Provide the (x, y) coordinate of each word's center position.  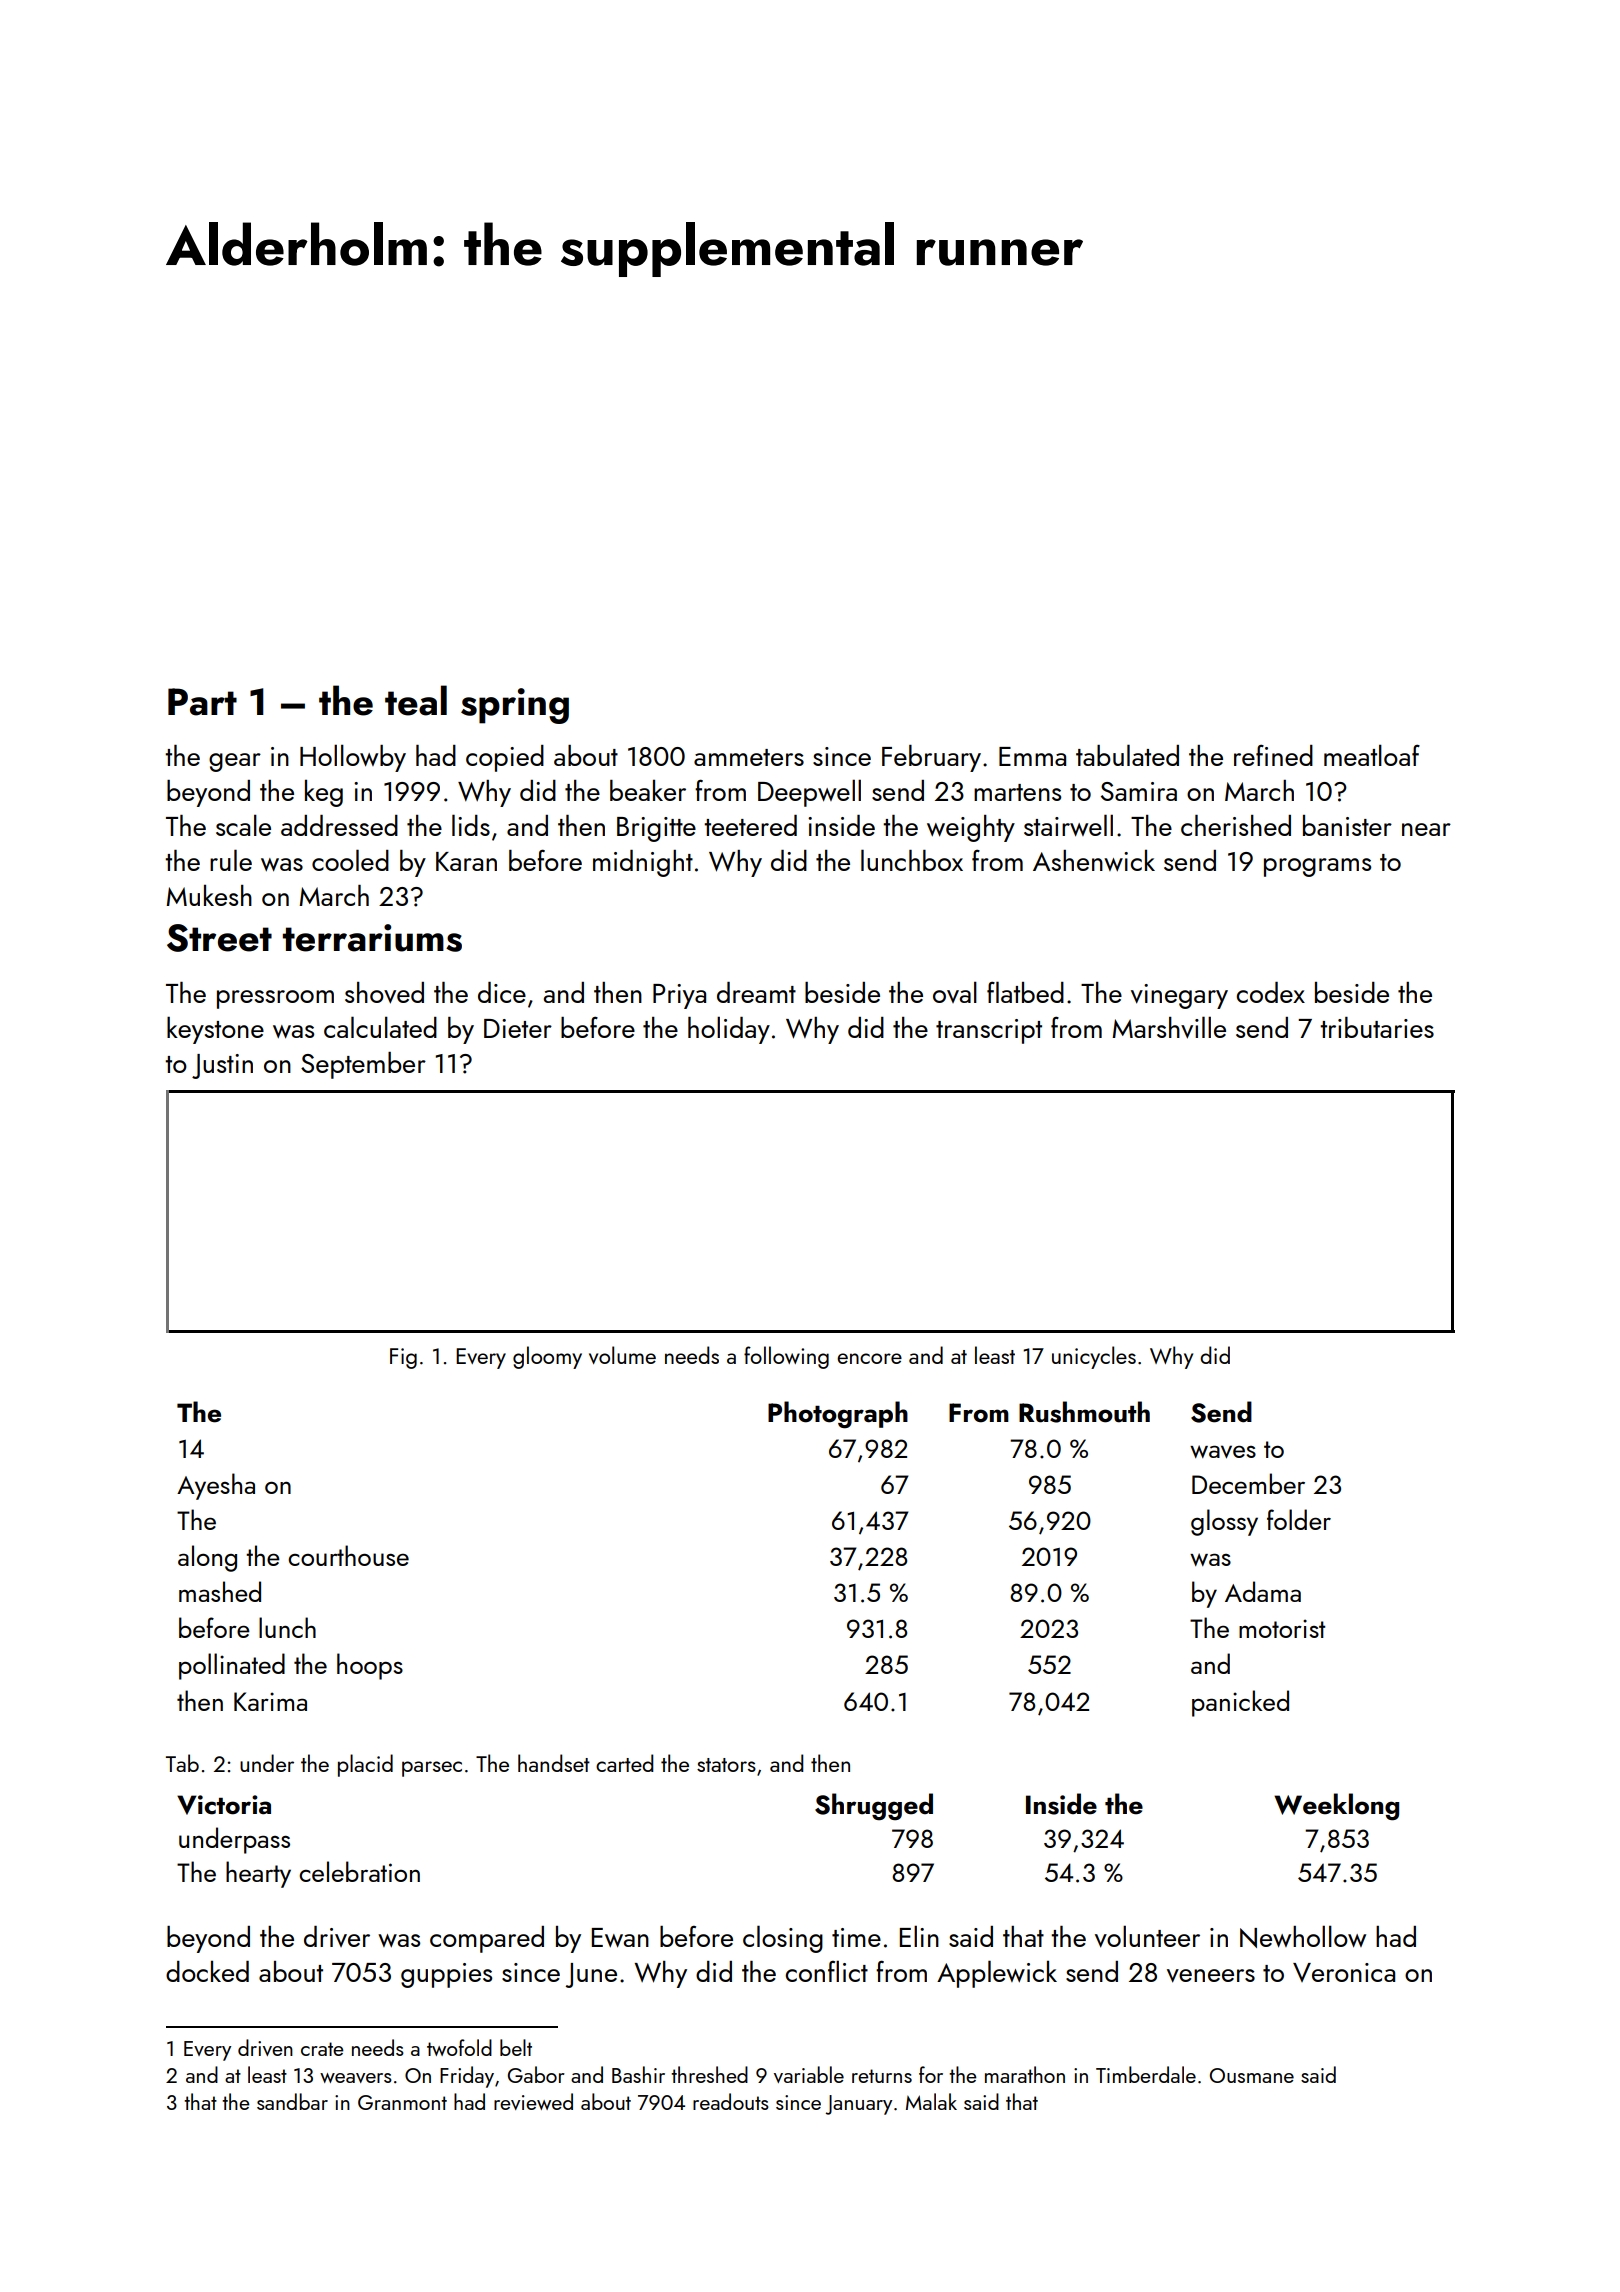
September (363, 1065)
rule (231, 860)
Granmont (402, 2102)
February (931, 758)
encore (869, 1358)
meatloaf (1372, 755)
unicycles (1094, 1357)
